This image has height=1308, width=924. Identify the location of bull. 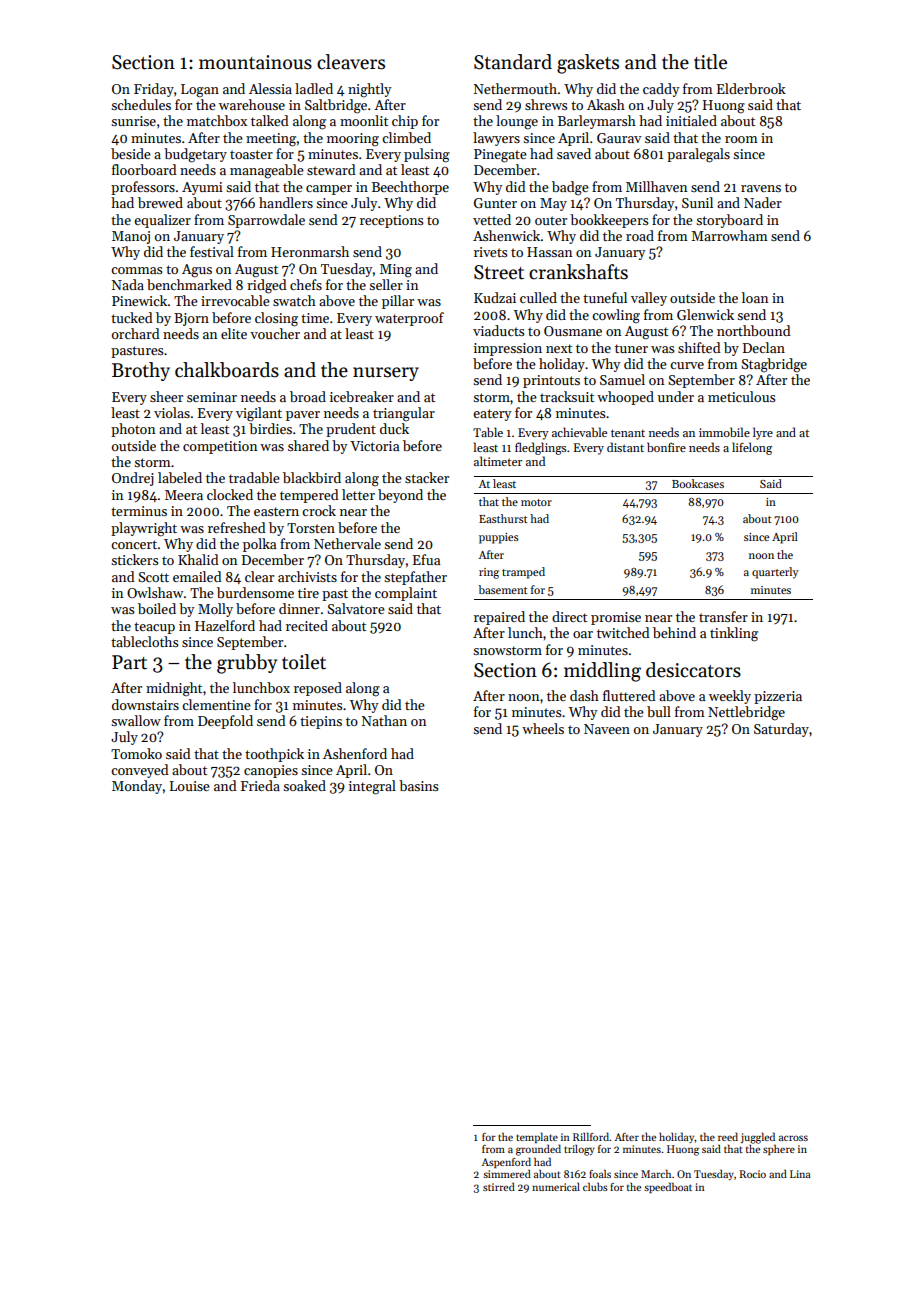
(659, 711).
